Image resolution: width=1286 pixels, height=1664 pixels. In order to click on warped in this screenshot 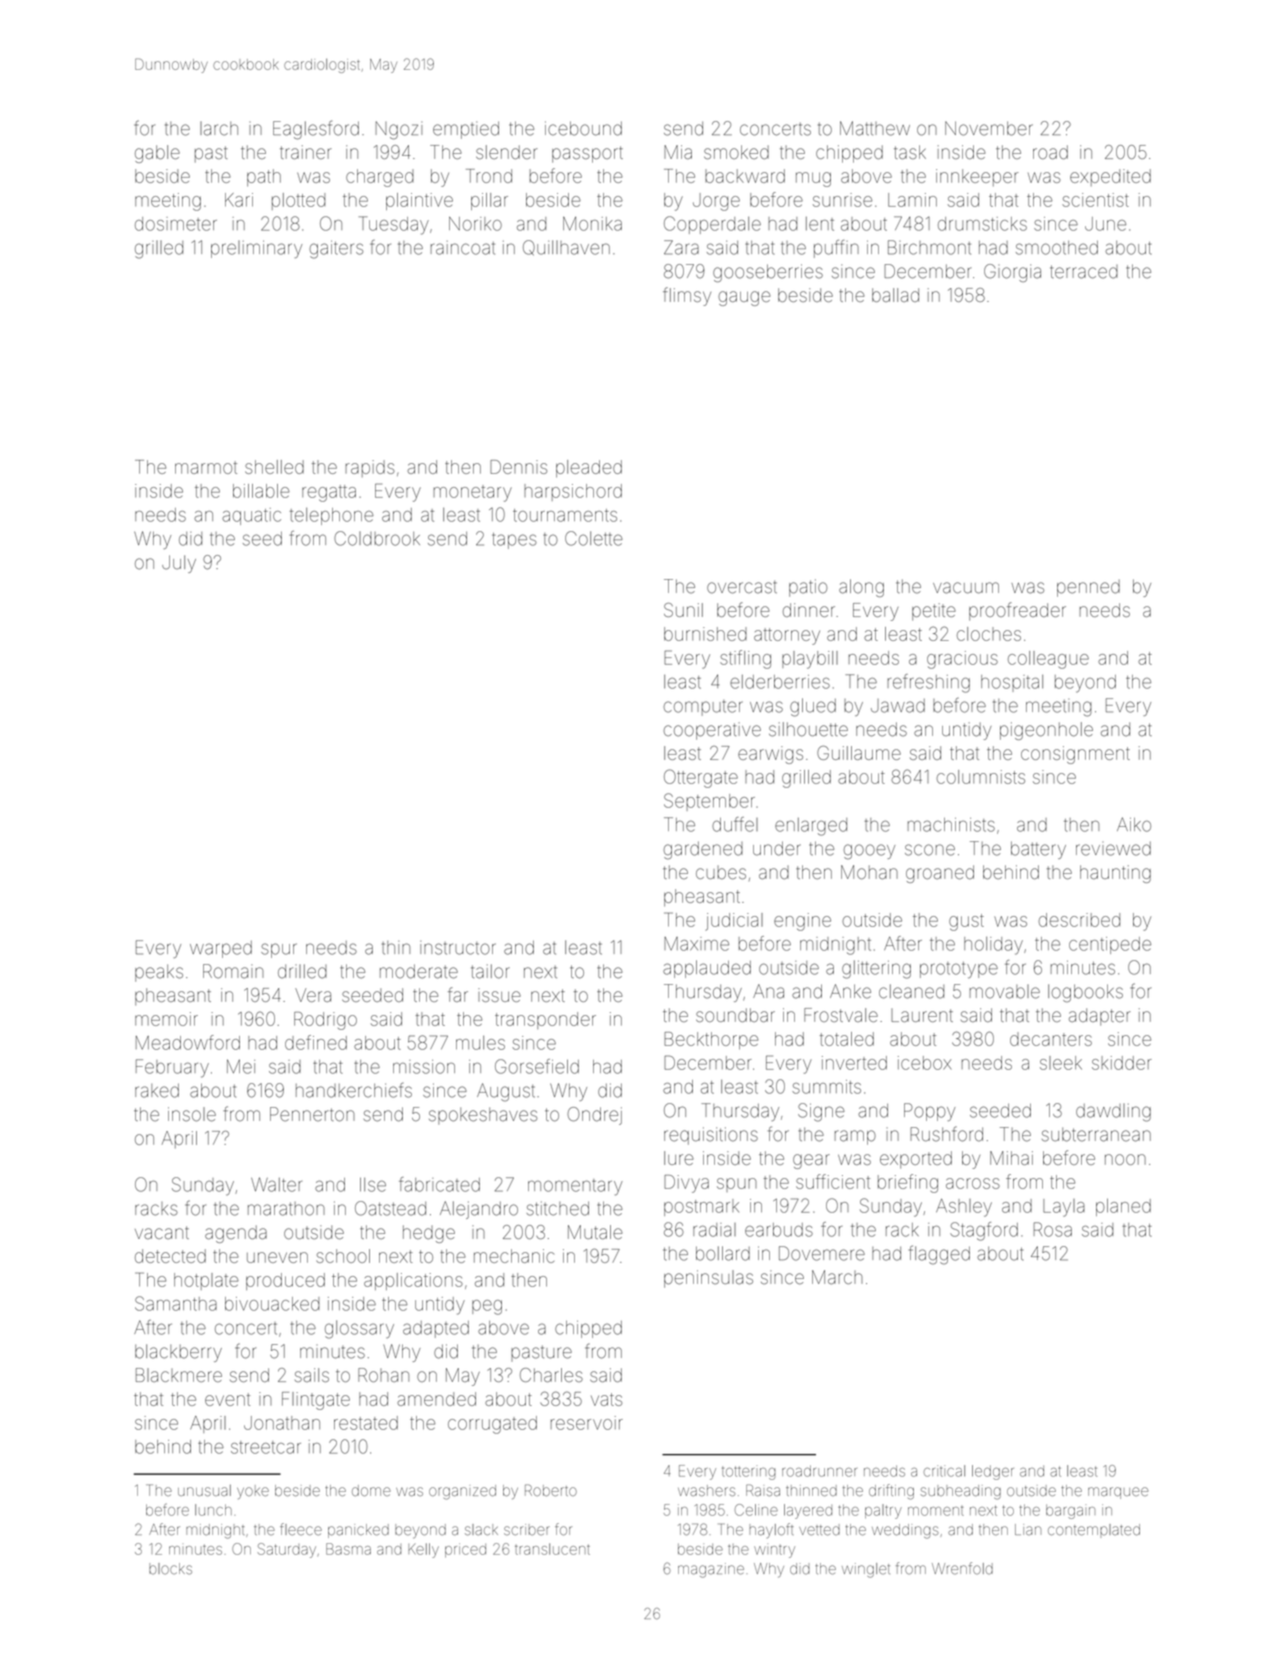, I will do `click(221, 949)`.
